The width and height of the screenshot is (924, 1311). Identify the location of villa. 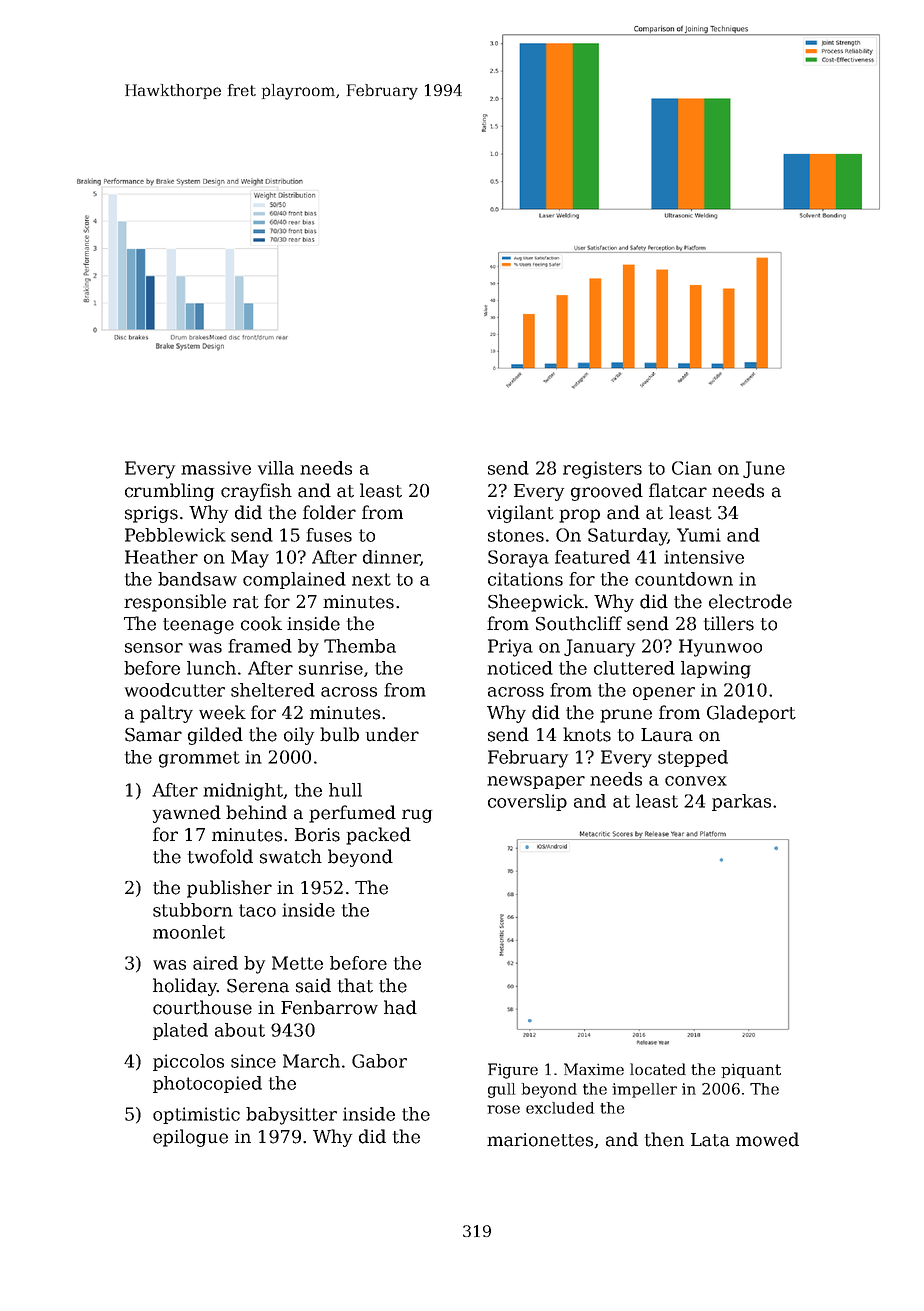
(276, 468).
